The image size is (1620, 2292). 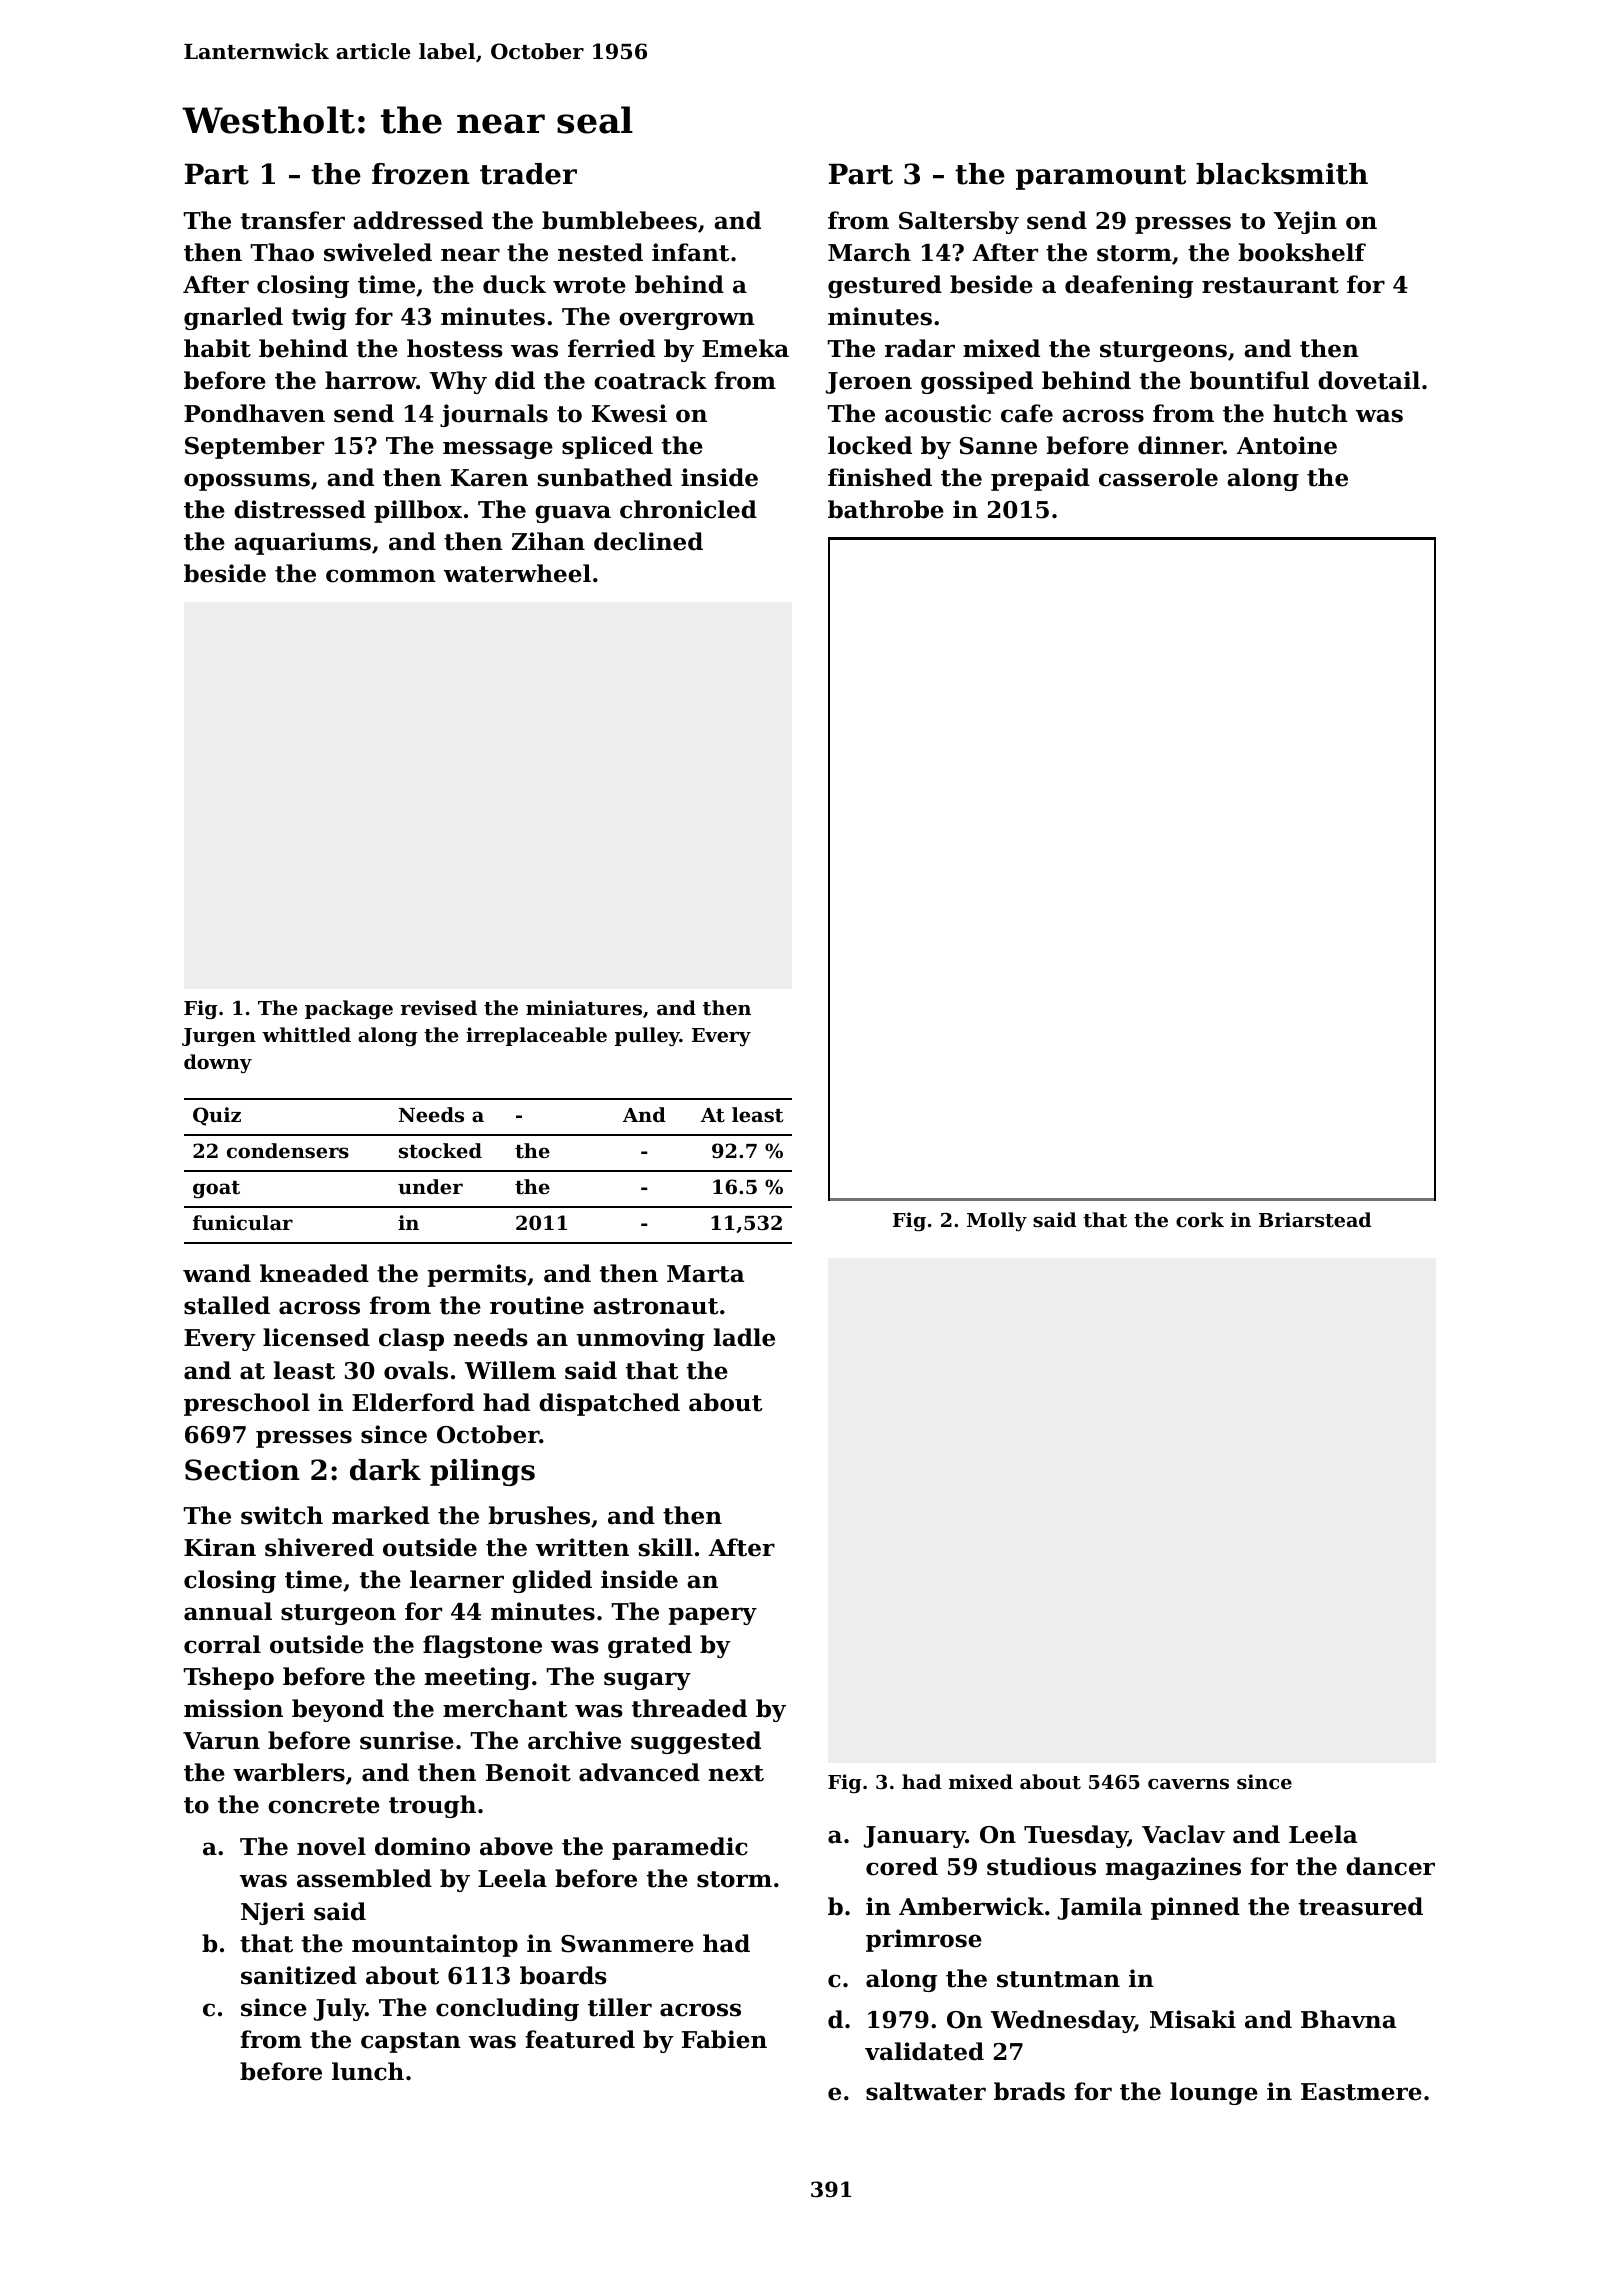 What do you see at coordinates (293, 220) in the page?
I see `transfer` at bounding box center [293, 220].
